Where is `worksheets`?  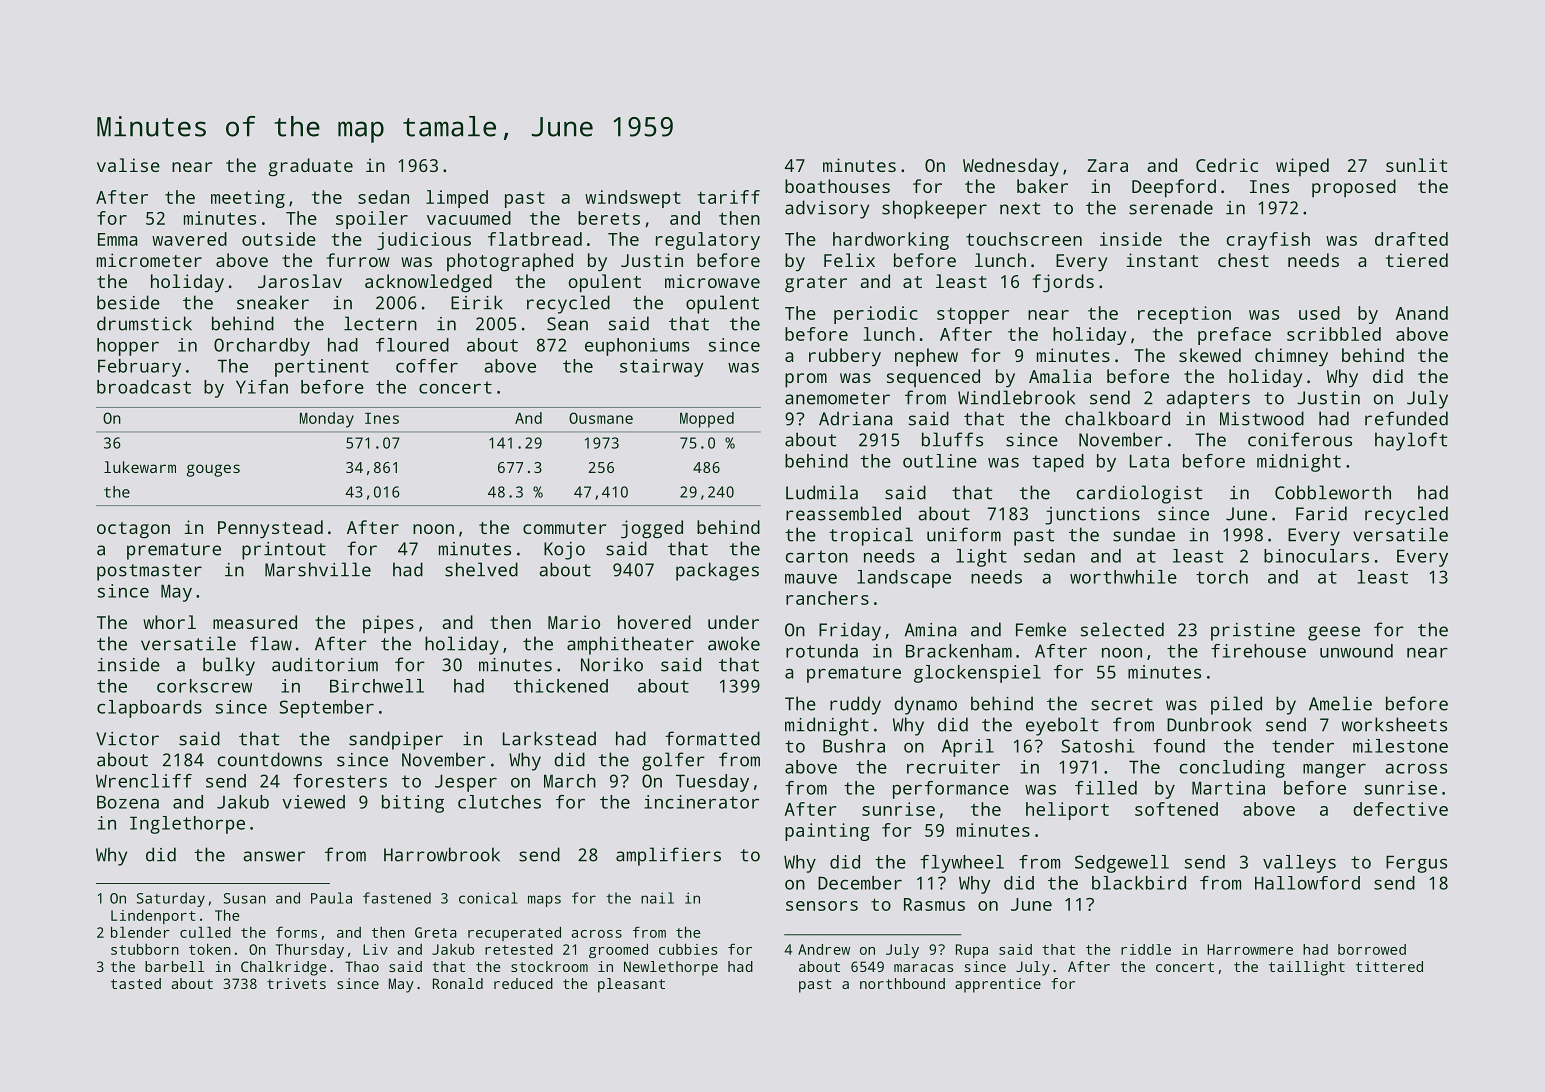
worksheets is located at coordinates (1394, 724).
